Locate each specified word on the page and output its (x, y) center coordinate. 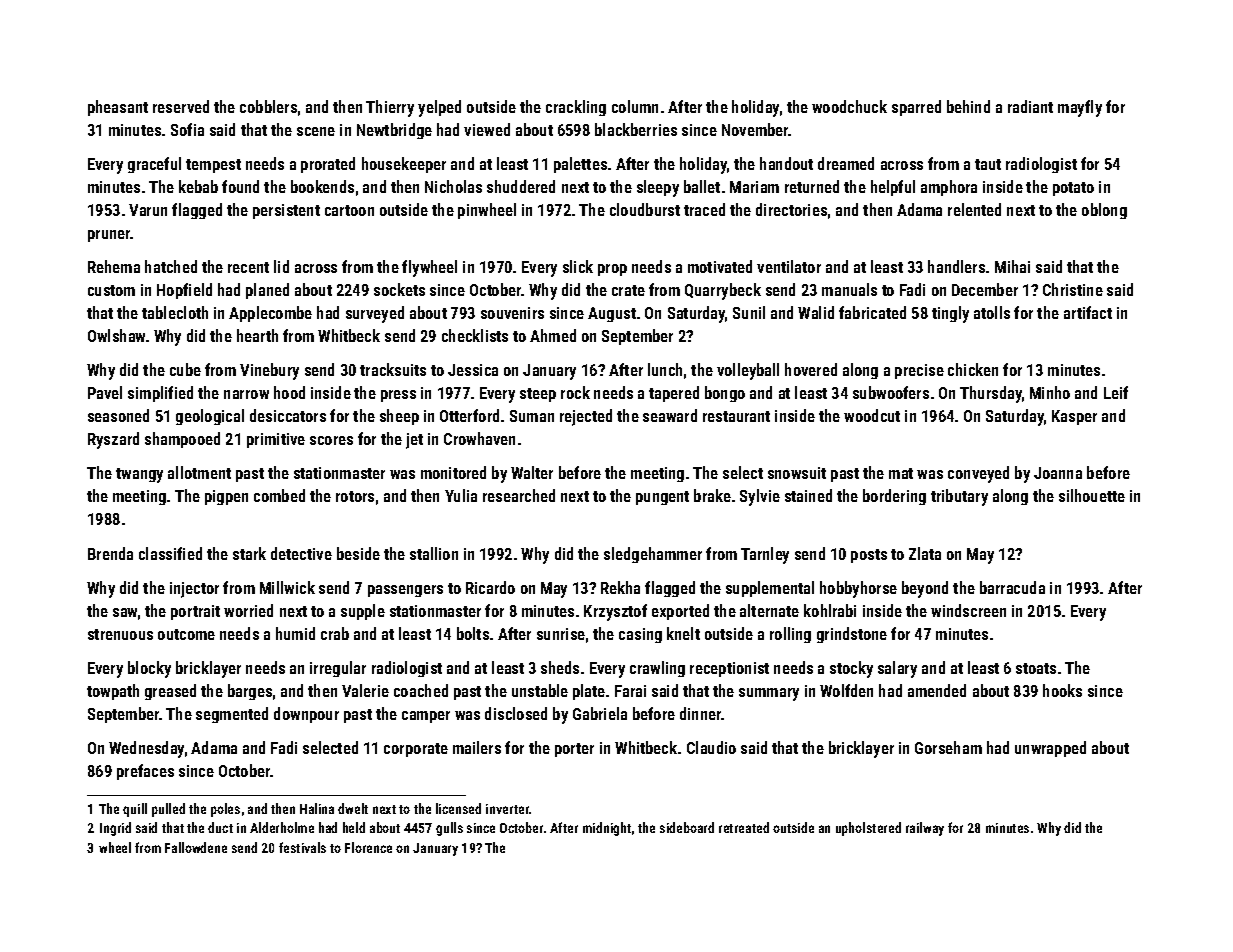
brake (712, 495)
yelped (439, 108)
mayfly (1080, 108)
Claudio (711, 747)
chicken (973, 369)
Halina (317, 808)
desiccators (288, 415)
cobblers (268, 106)
